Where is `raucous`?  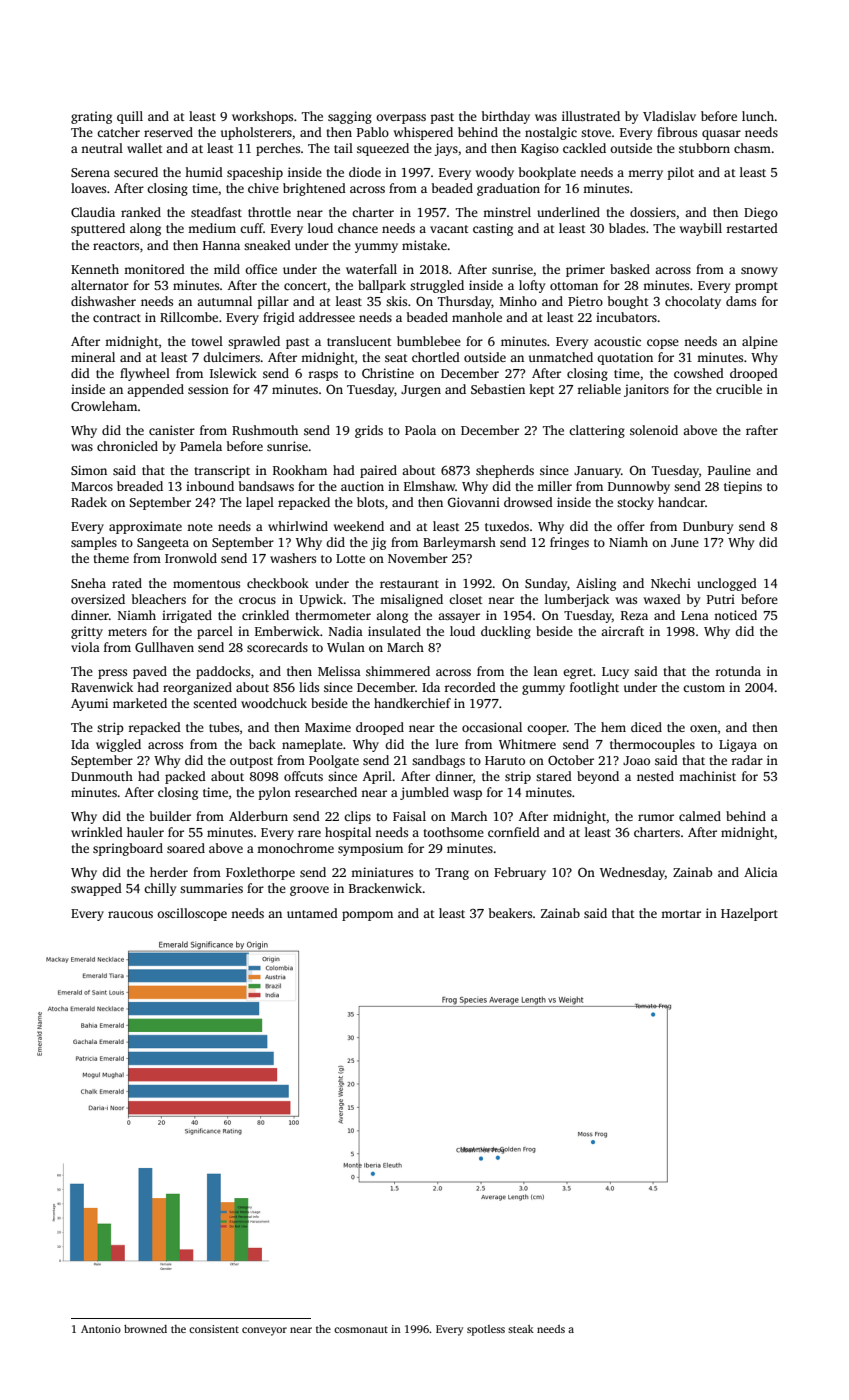 raucous is located at coordinates (130, 914).
